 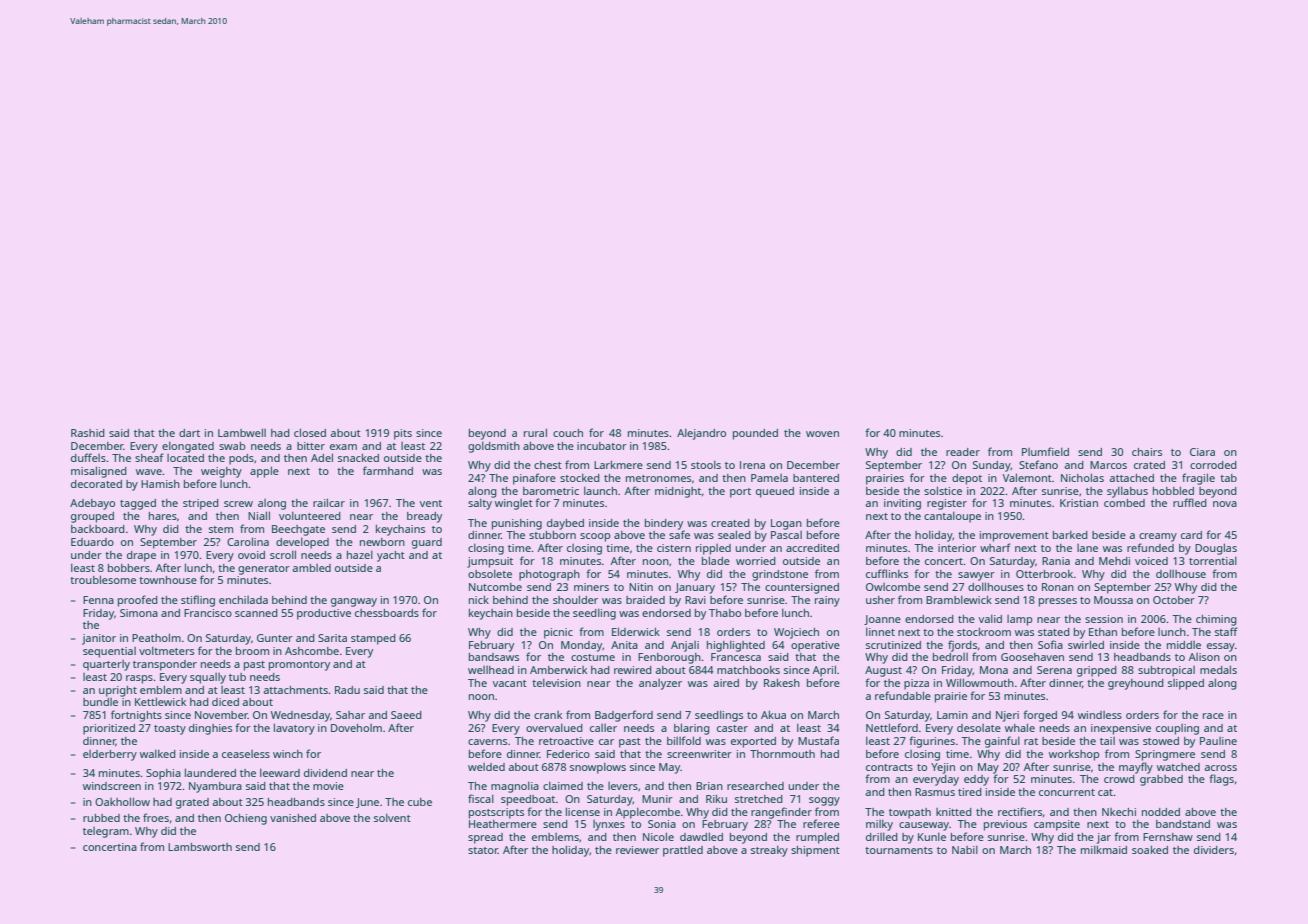 What do you see at coordinates (1119, 779) in the screenshot?
I see `crowd` at bounding box center [1119, 779].
